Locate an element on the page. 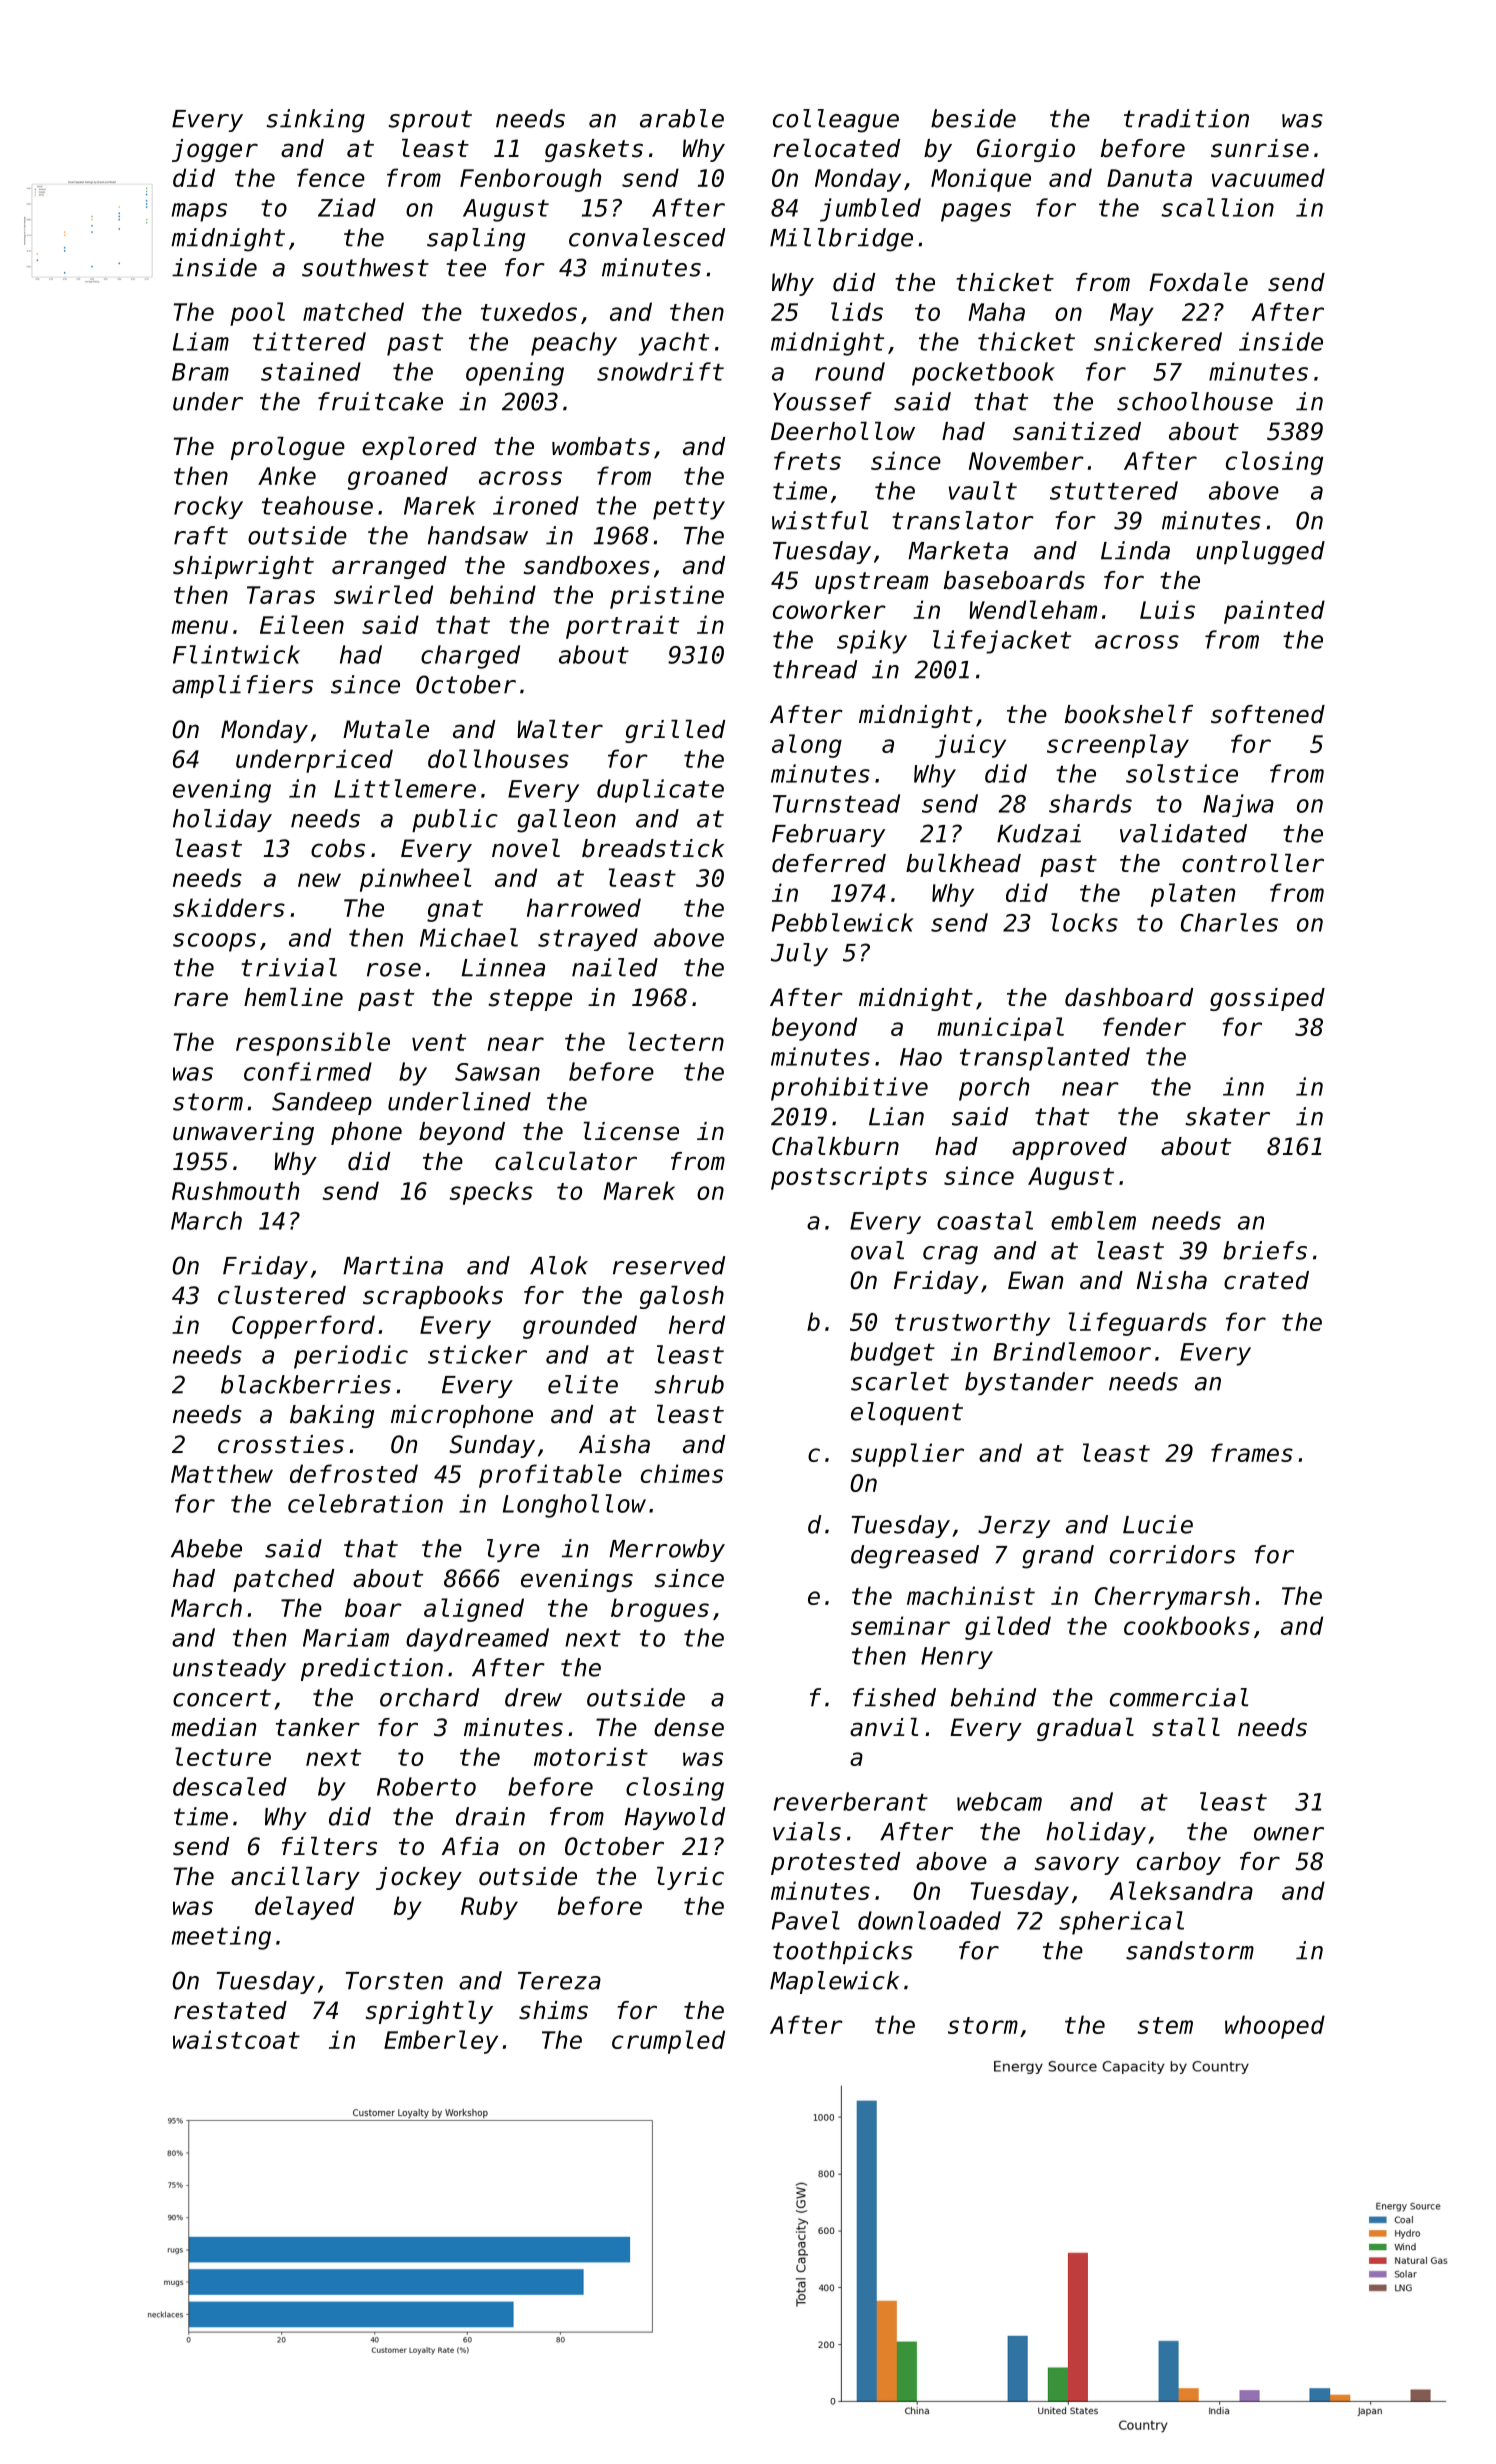 This page has height=2464, width=1496. Emberley is located at coordinates (441, 2042).
